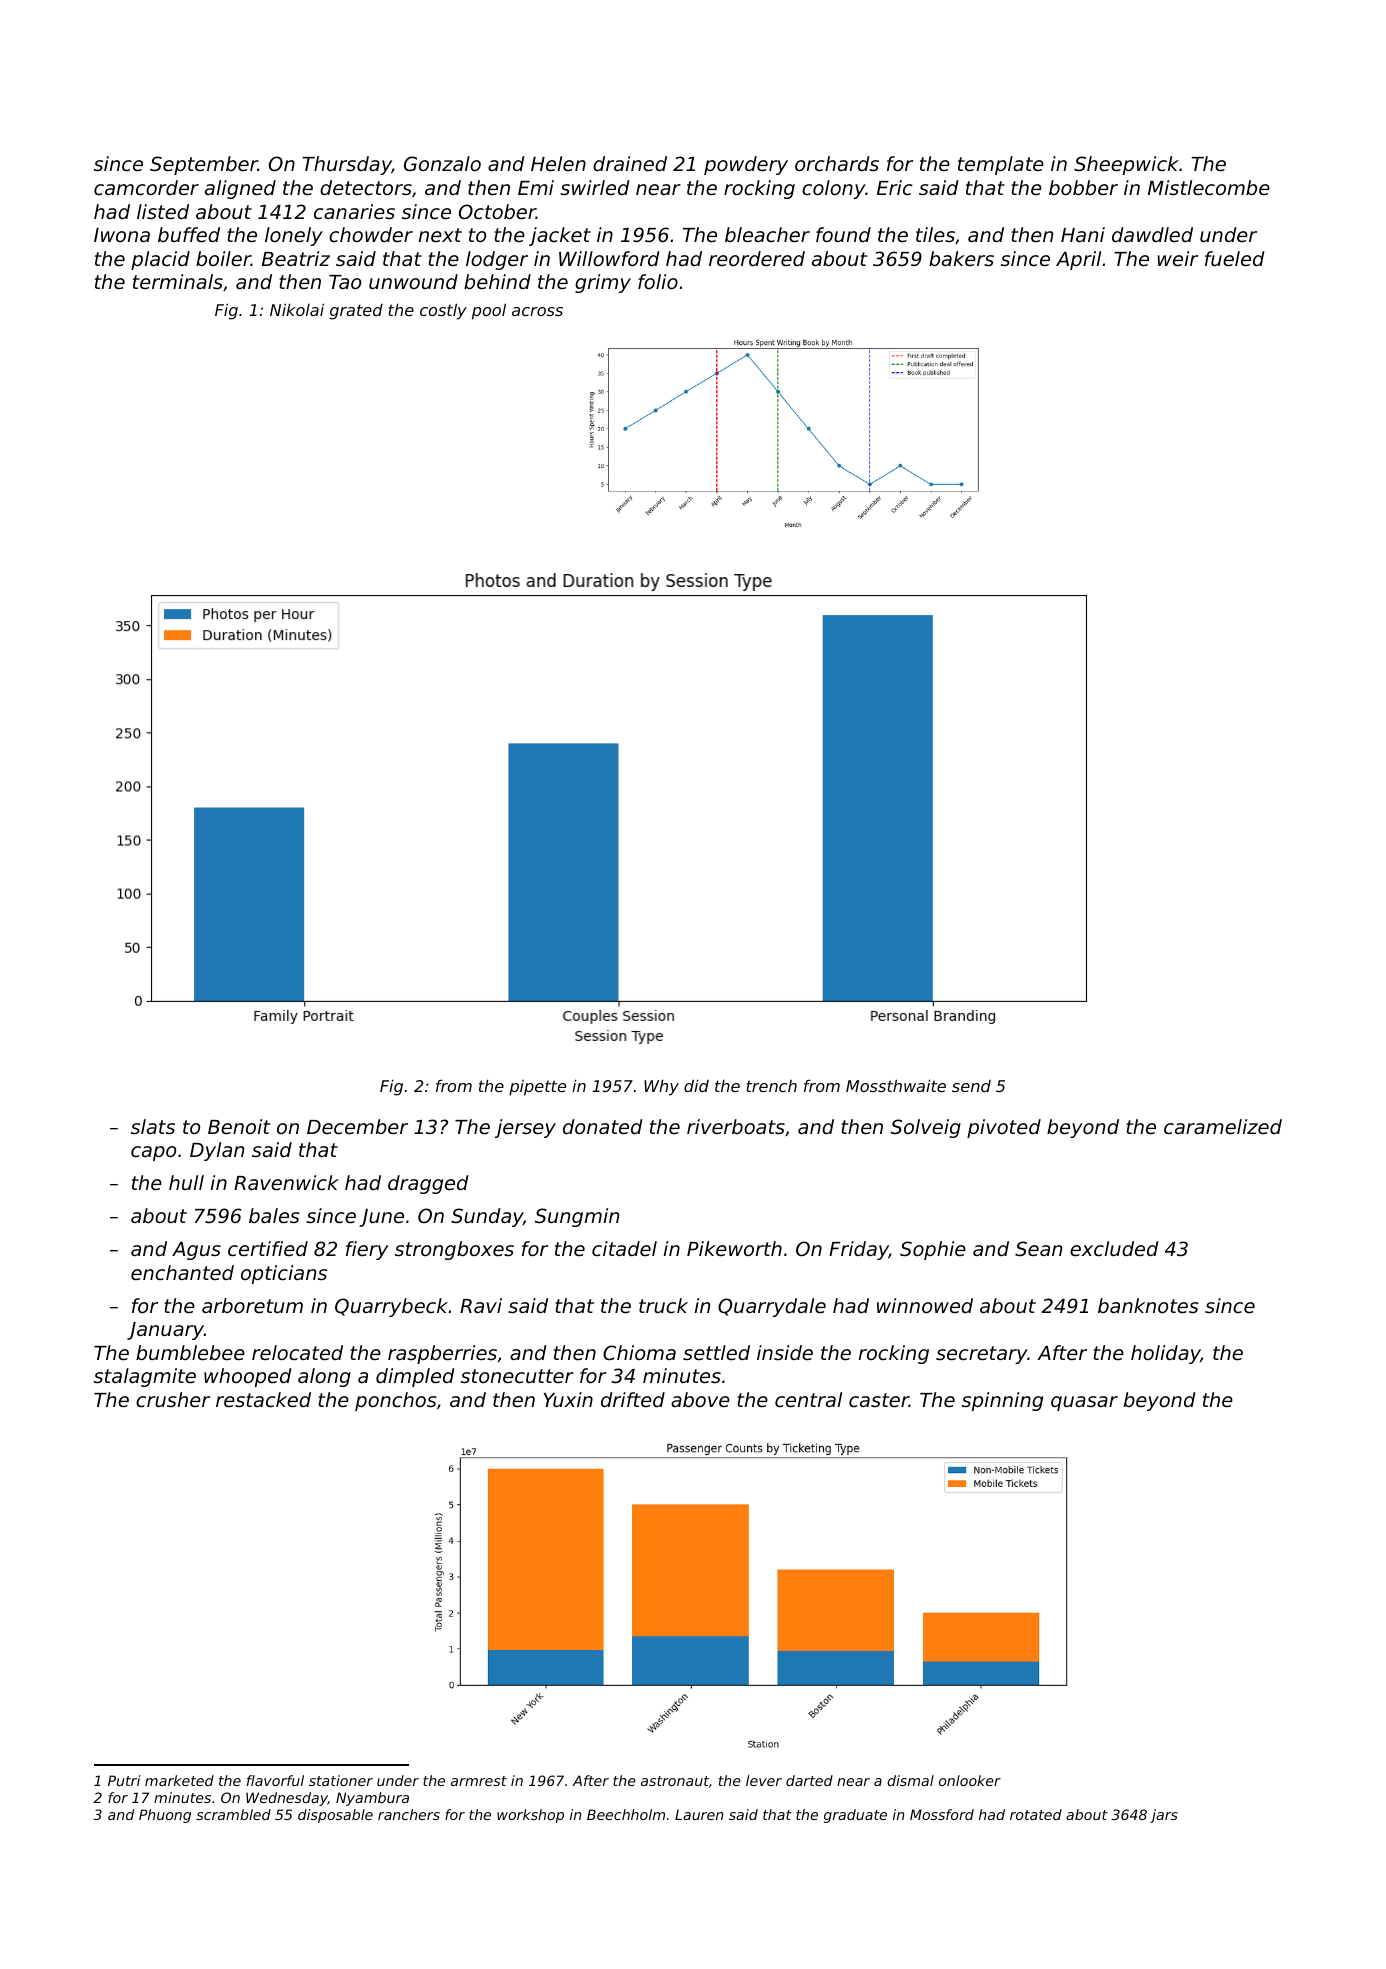 The width and height of the screenshot is (1386, 1969). Describe the element at coordinates (239, 1126) in the screenshot. I see `Benoit` at that location.
